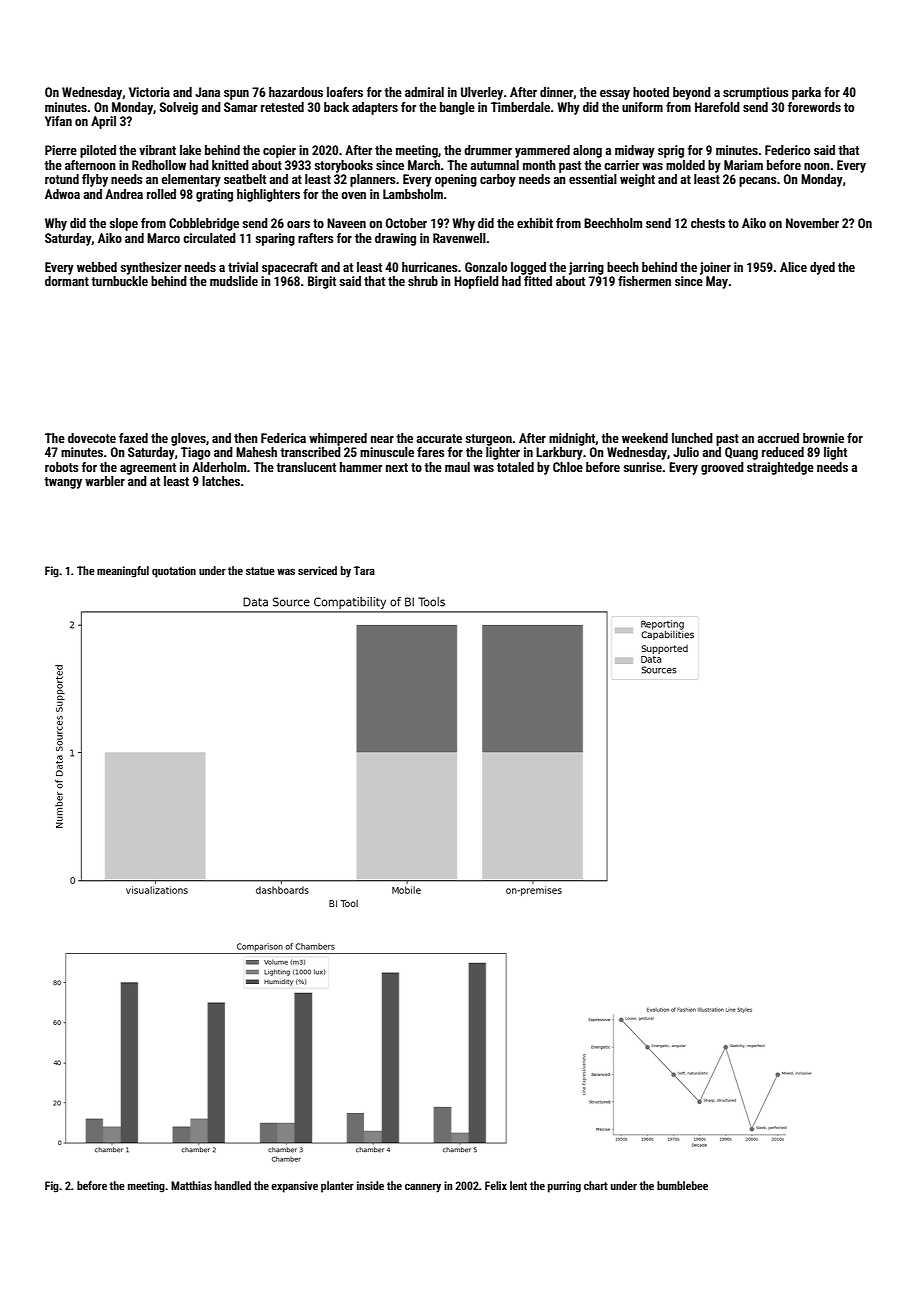  Describe the element at coordinates (557, 93) in the screenshot. I see `dinner` at that location.
